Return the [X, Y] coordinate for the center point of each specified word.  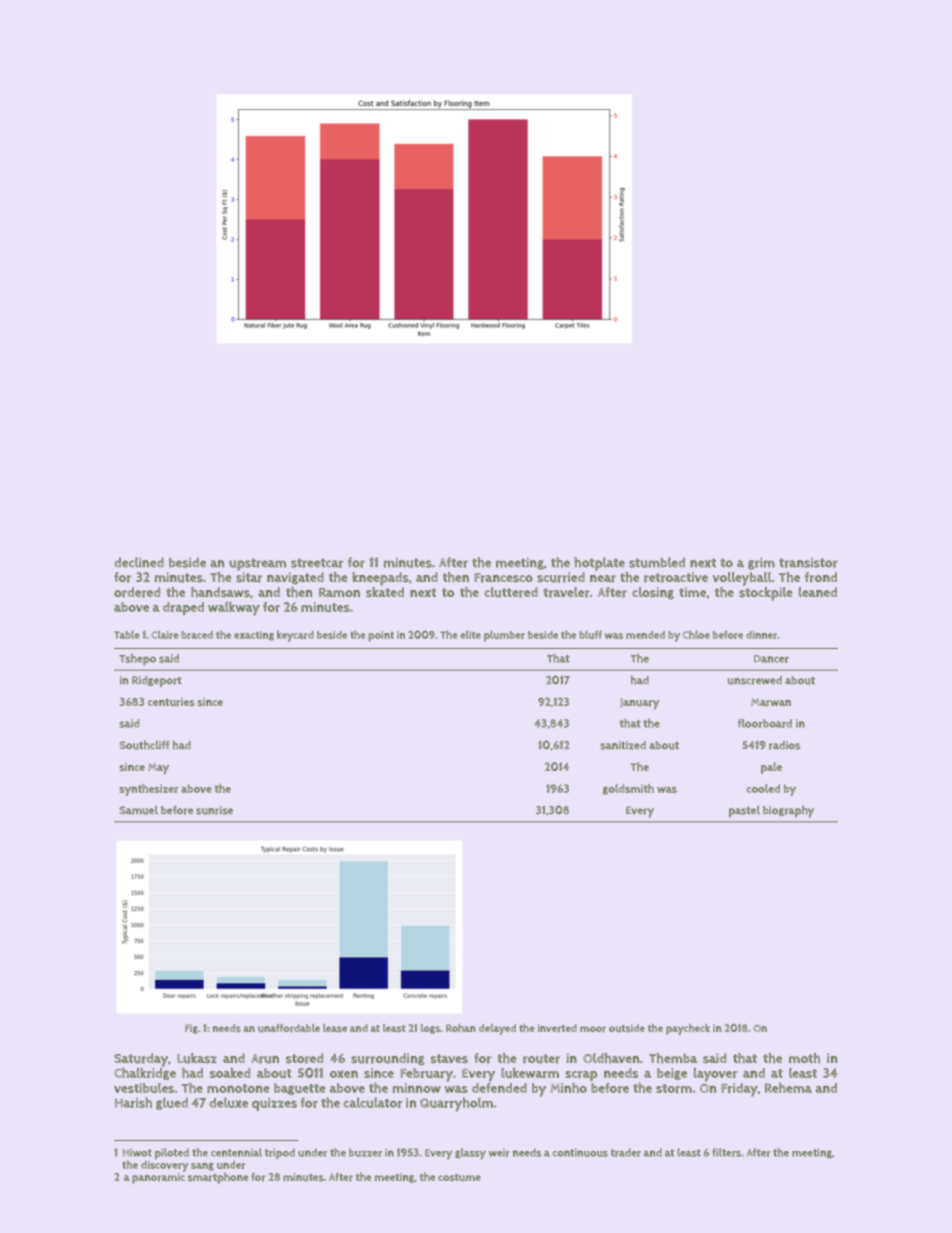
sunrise [214, 810]
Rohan [461, 1028]
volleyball [742, 579]
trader [626, 1152]
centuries [171, 702]
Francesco [503, 578]
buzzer [365, 1152]
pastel [744, 811]
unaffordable [289, 1028]
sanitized [623, 745]
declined [139, 562]
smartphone [218, 1178]
